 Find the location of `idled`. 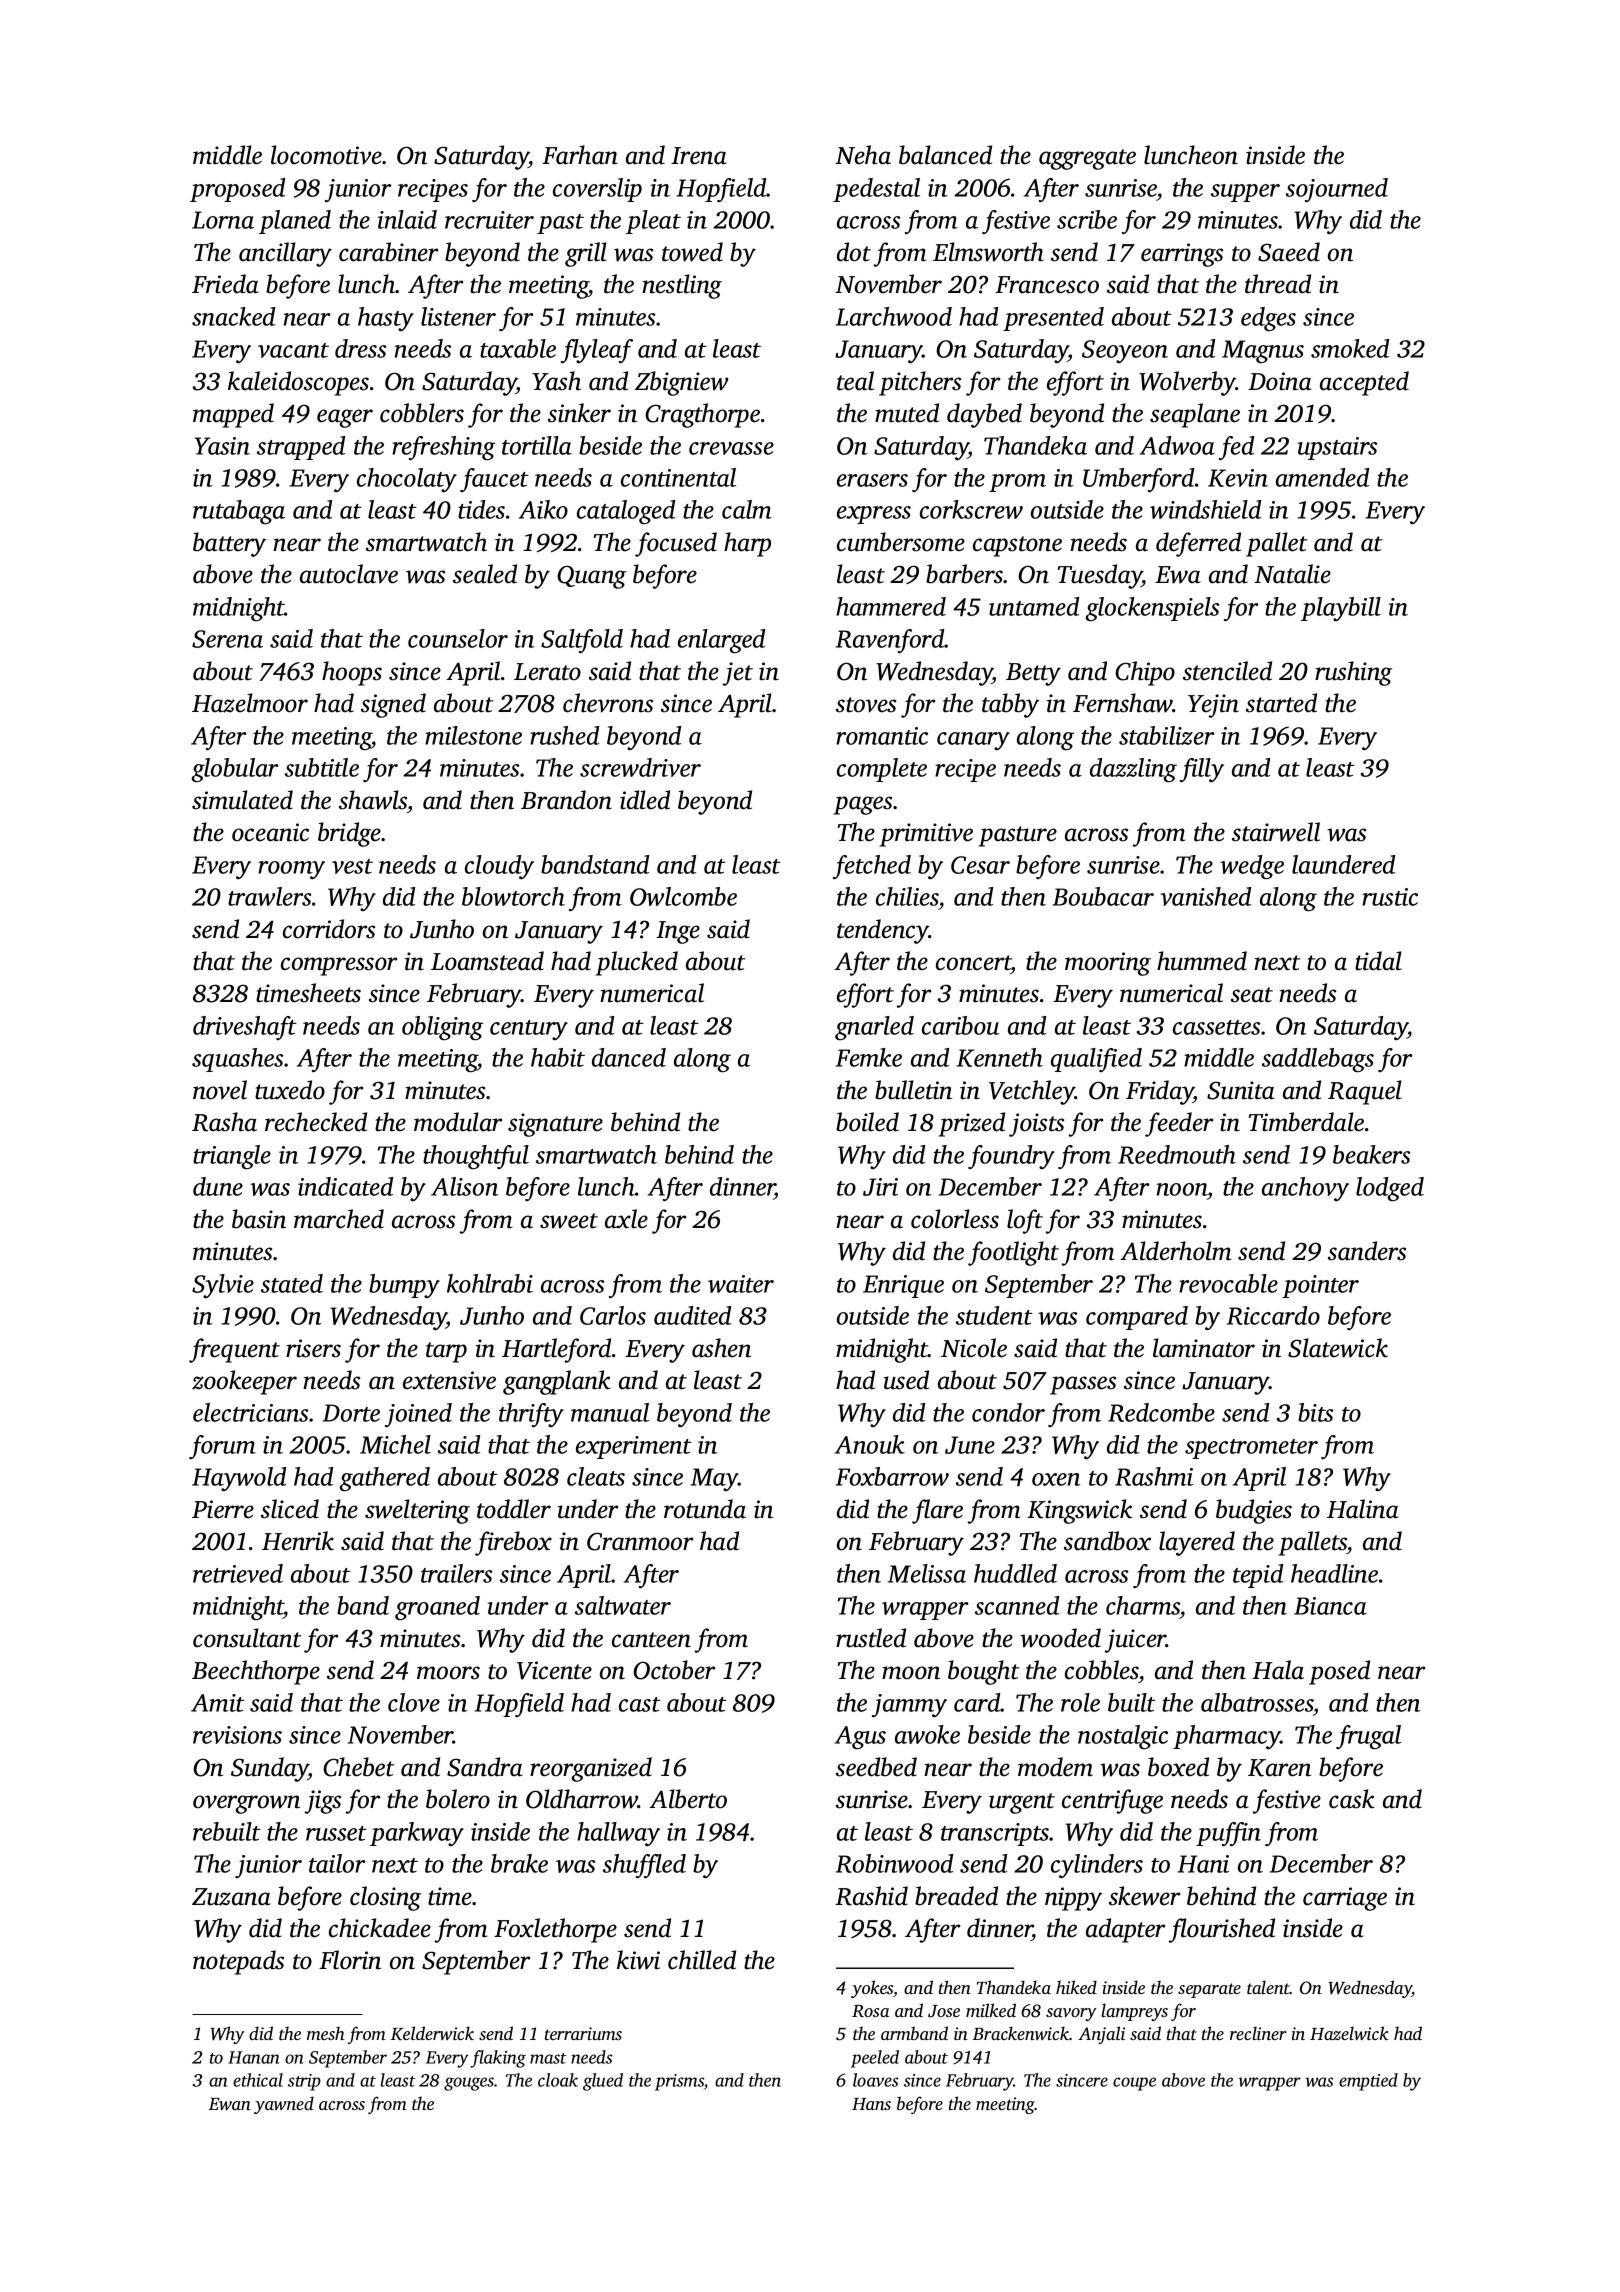

idled is located at coordinates (645, 800).
